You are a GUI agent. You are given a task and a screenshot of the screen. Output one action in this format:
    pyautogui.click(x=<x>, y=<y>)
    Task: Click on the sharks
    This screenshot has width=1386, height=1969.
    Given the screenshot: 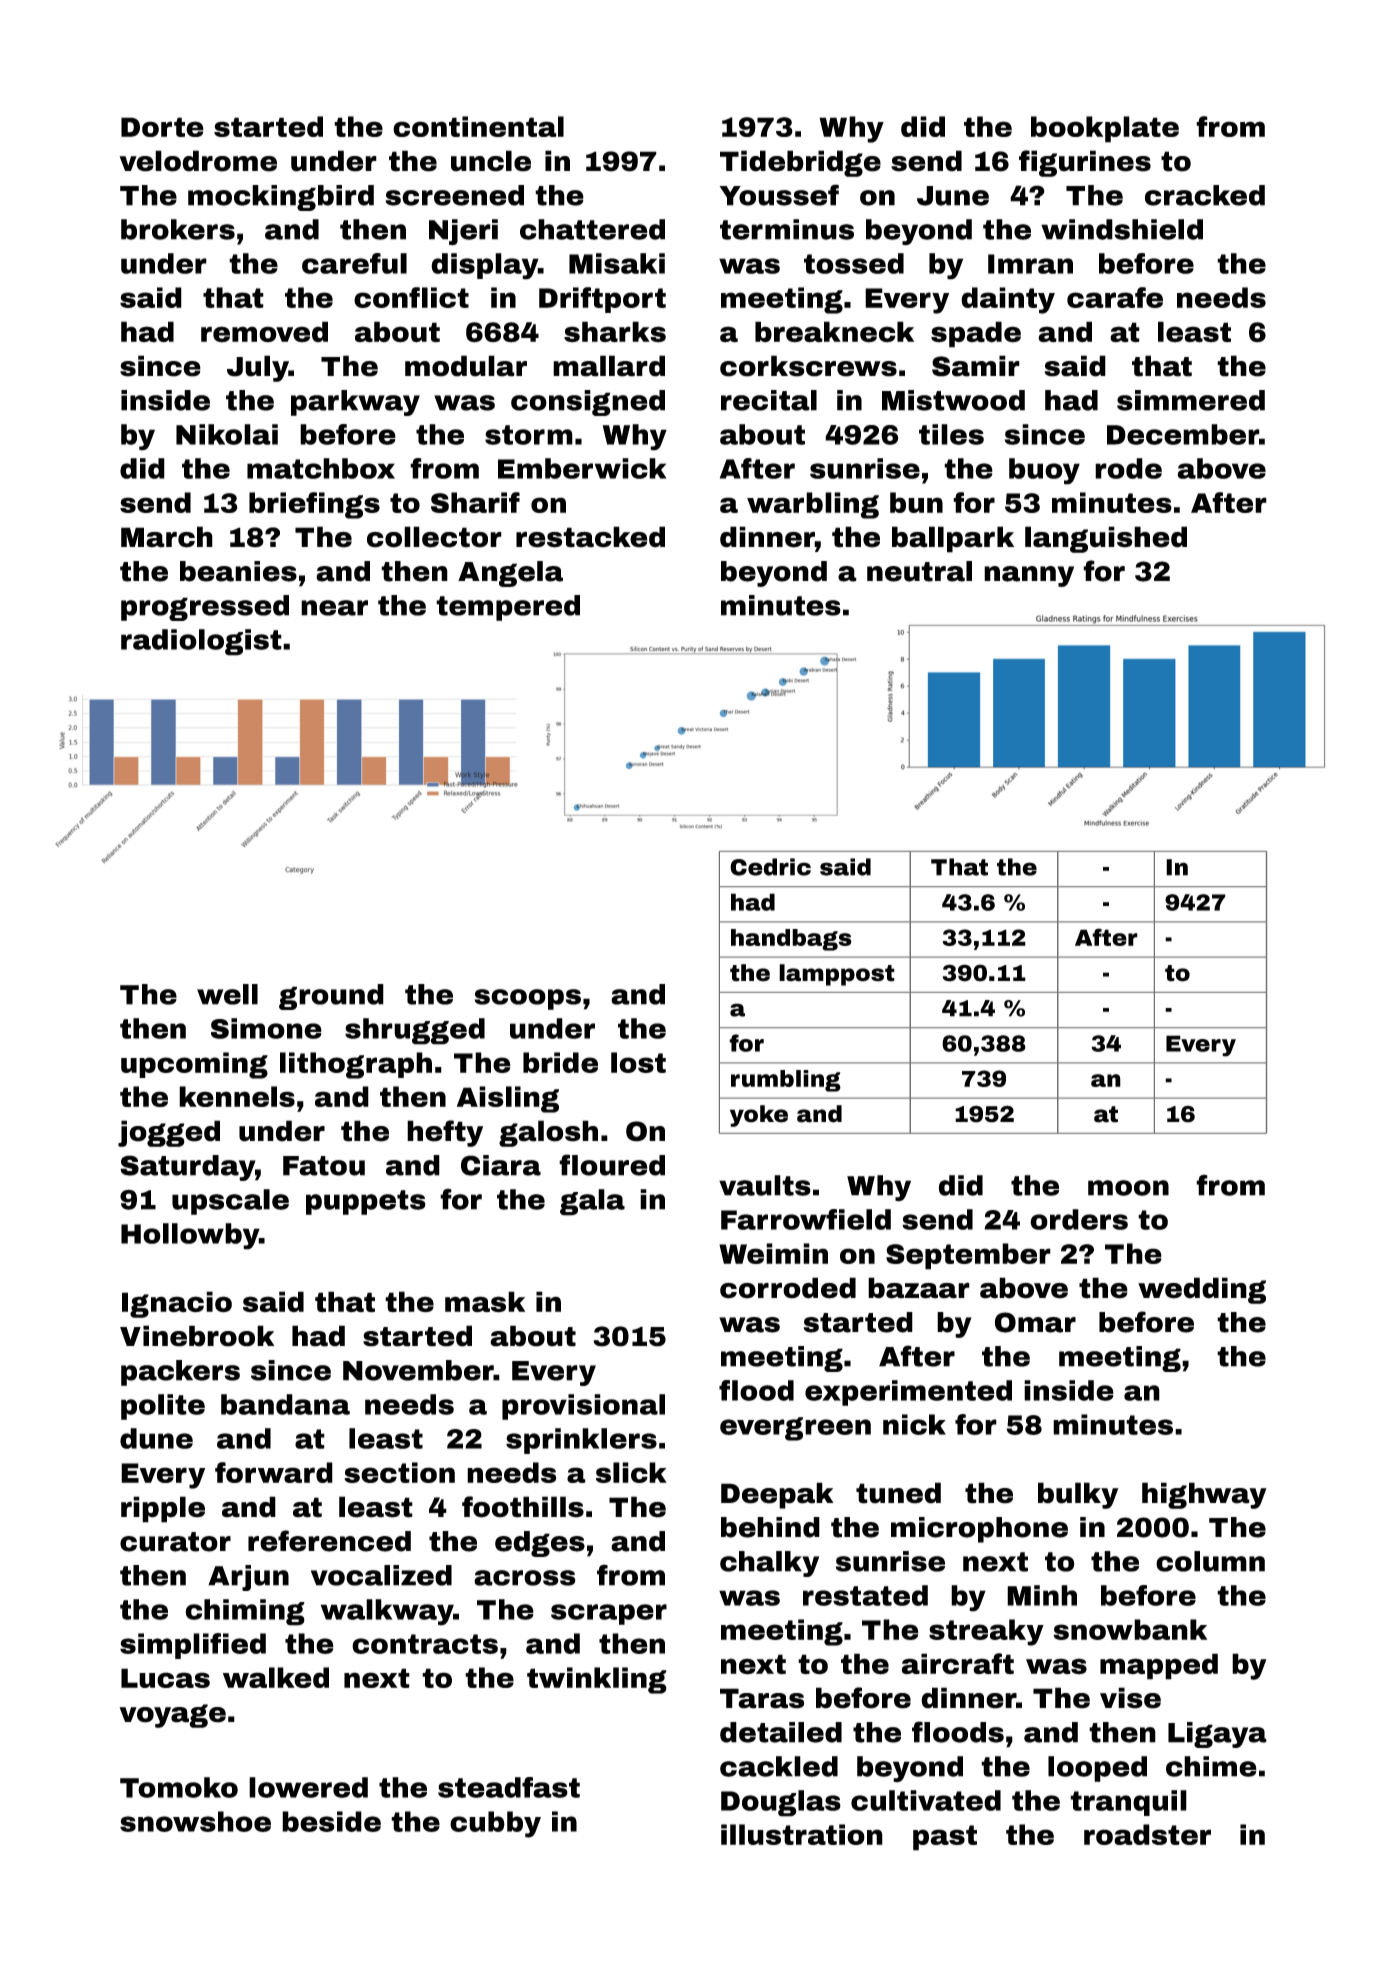 What is the action you would take?
    pyautogui.click(x=615, y=332)
